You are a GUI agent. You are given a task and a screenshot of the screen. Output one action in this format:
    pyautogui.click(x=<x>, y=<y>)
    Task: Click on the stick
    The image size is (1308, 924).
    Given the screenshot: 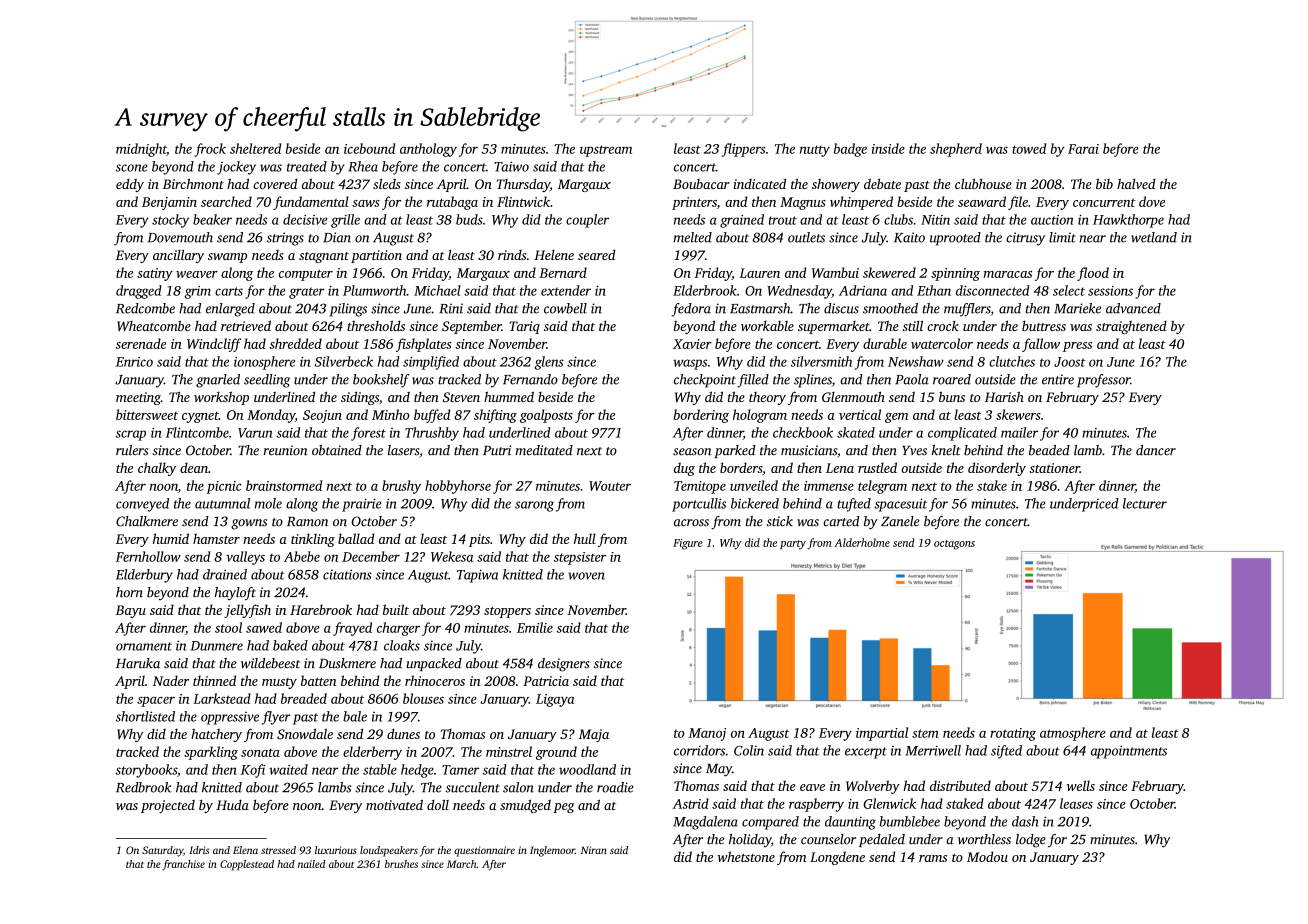 What is the action you would take?
    pyautogui.click(x=780, y=521)
